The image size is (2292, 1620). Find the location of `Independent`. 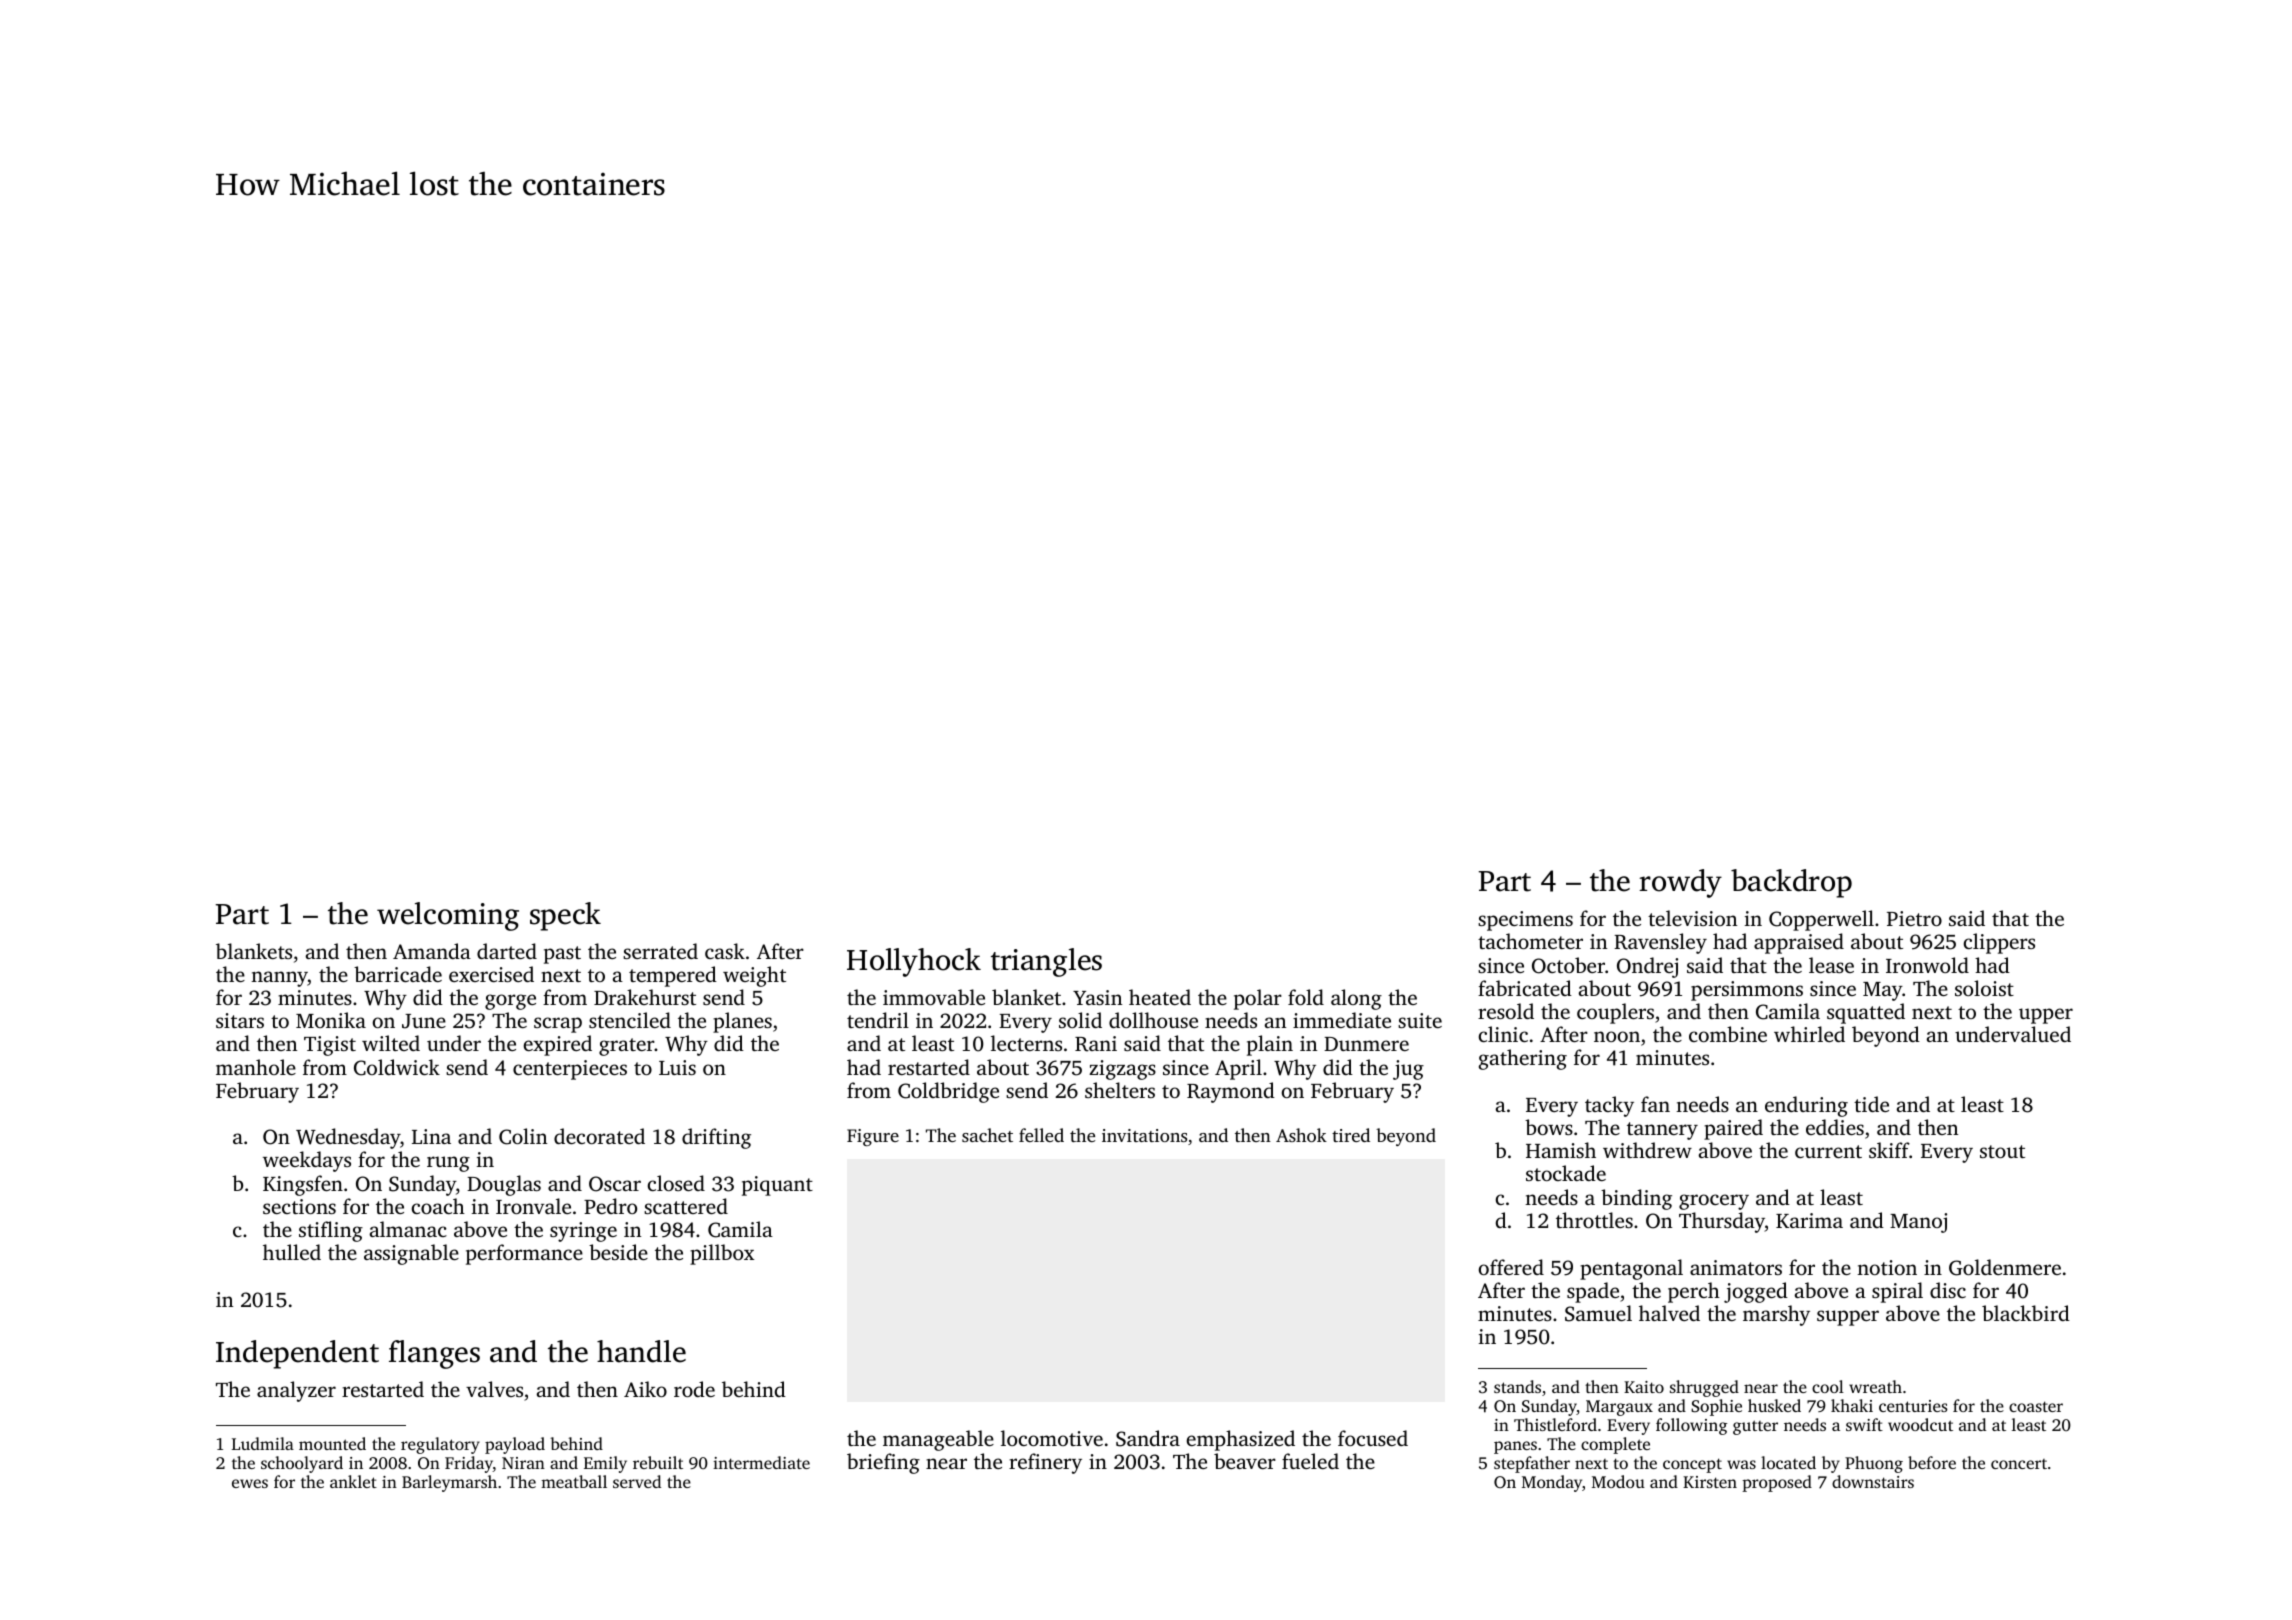

Independent is located at coordinates (297, 1354).
